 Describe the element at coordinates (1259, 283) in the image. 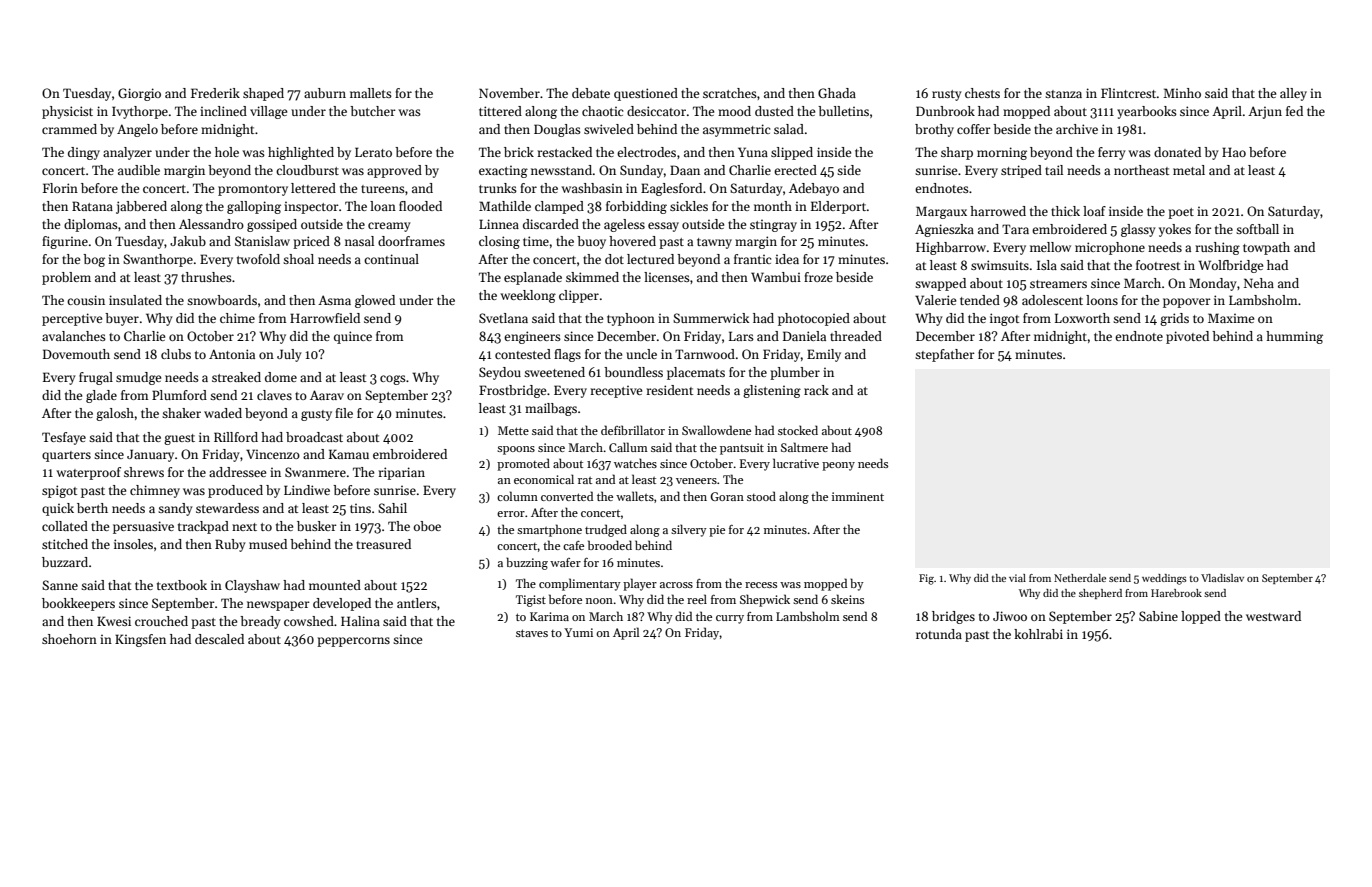

I see `Neha` at that location.
